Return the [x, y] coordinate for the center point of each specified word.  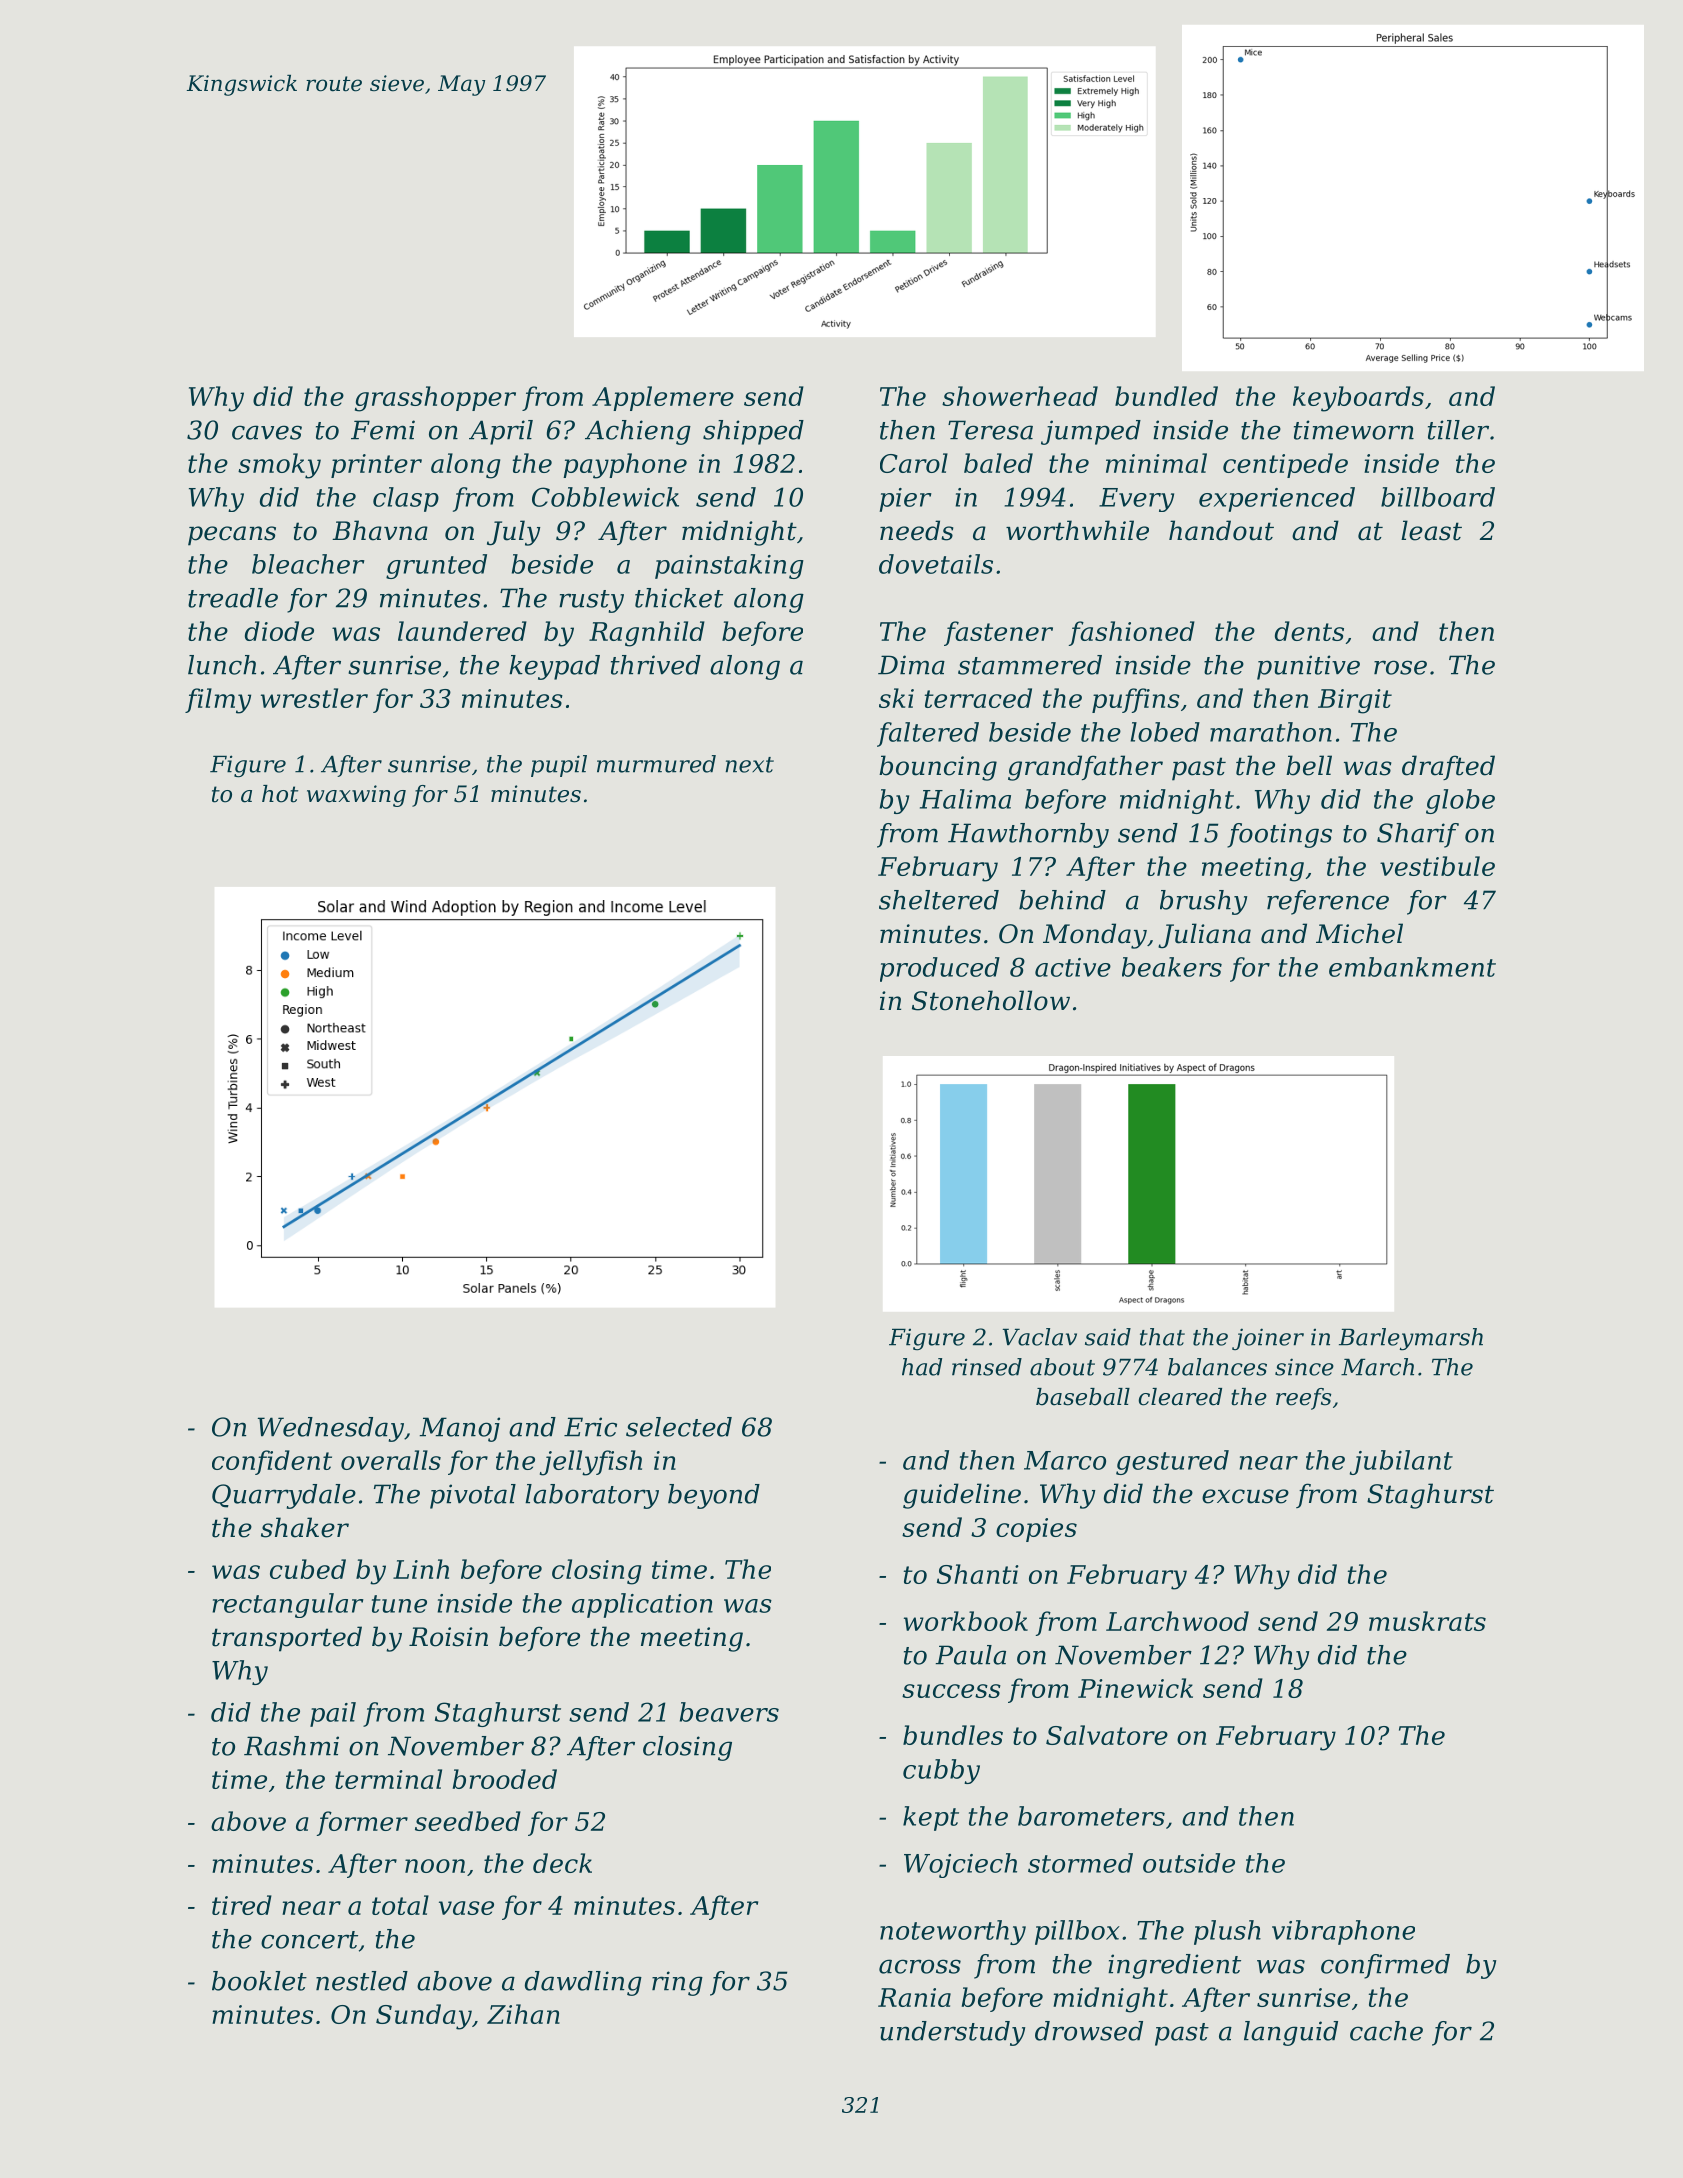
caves [267, 432]
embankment [1412, 967]
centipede [1285, 465]
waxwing [356, 796]
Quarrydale [284, 1496]
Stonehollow [991, 1000]
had [922, 1367]
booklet [259, 1981]
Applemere [663, 398]
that [1162, 1337]
